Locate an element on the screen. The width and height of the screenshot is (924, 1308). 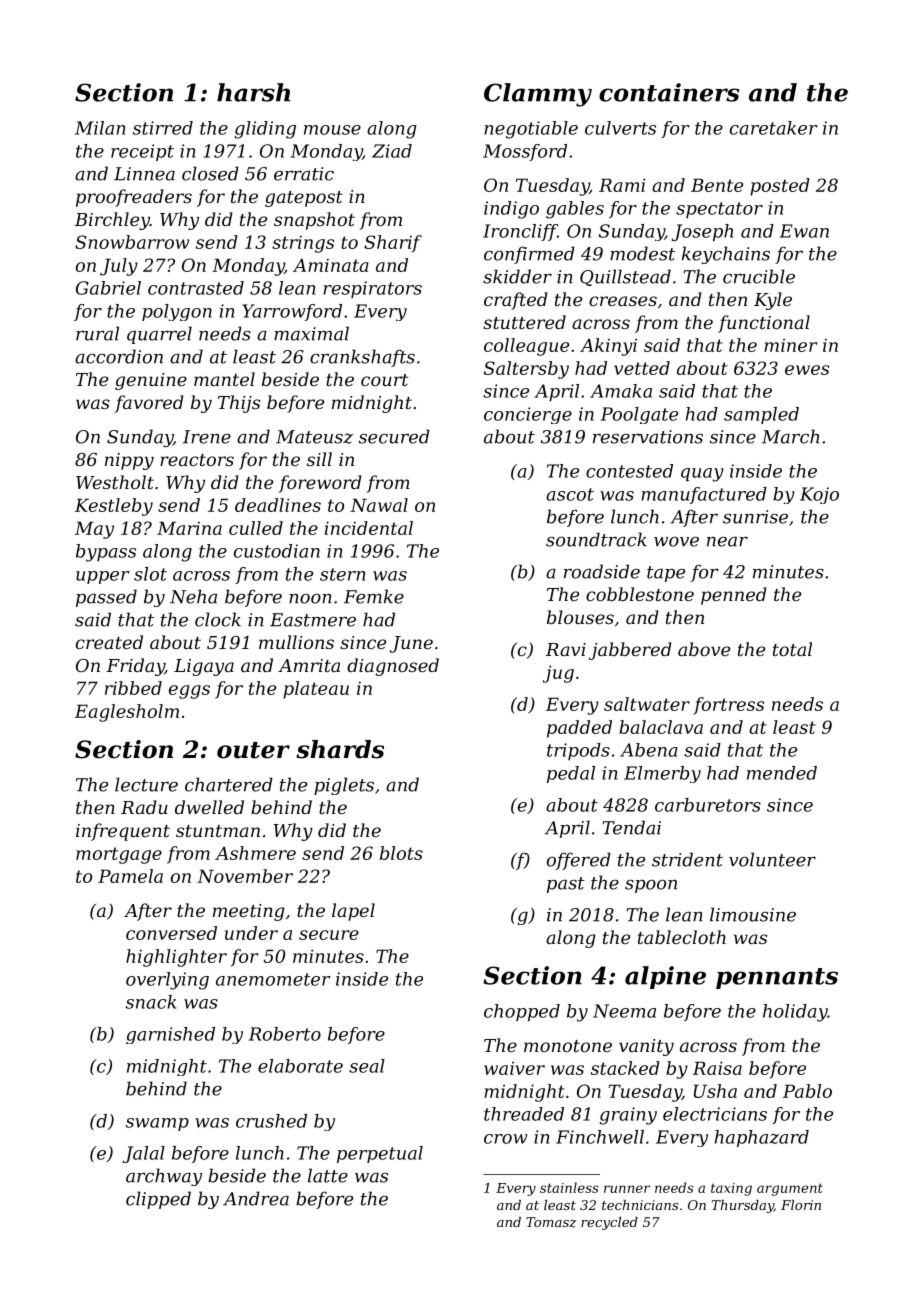
chopped is located at coordinates (522, 1012).
